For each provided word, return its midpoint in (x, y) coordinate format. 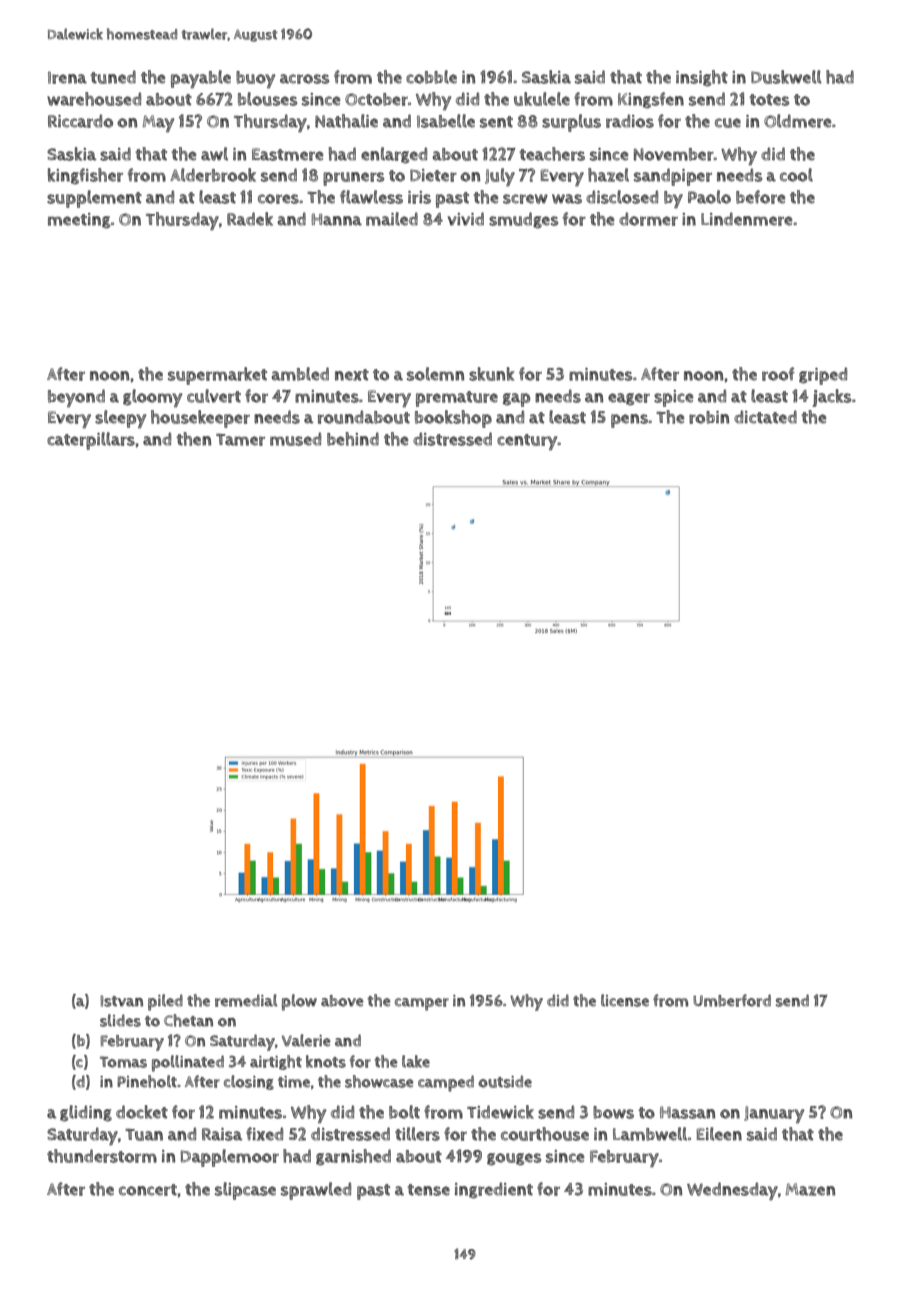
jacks (831, 398)
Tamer (240, 439)
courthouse (545, 1134)
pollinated (188, 1063)
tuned (113, 77)
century (527, 442)
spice (674, 398)
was (567, 199)
